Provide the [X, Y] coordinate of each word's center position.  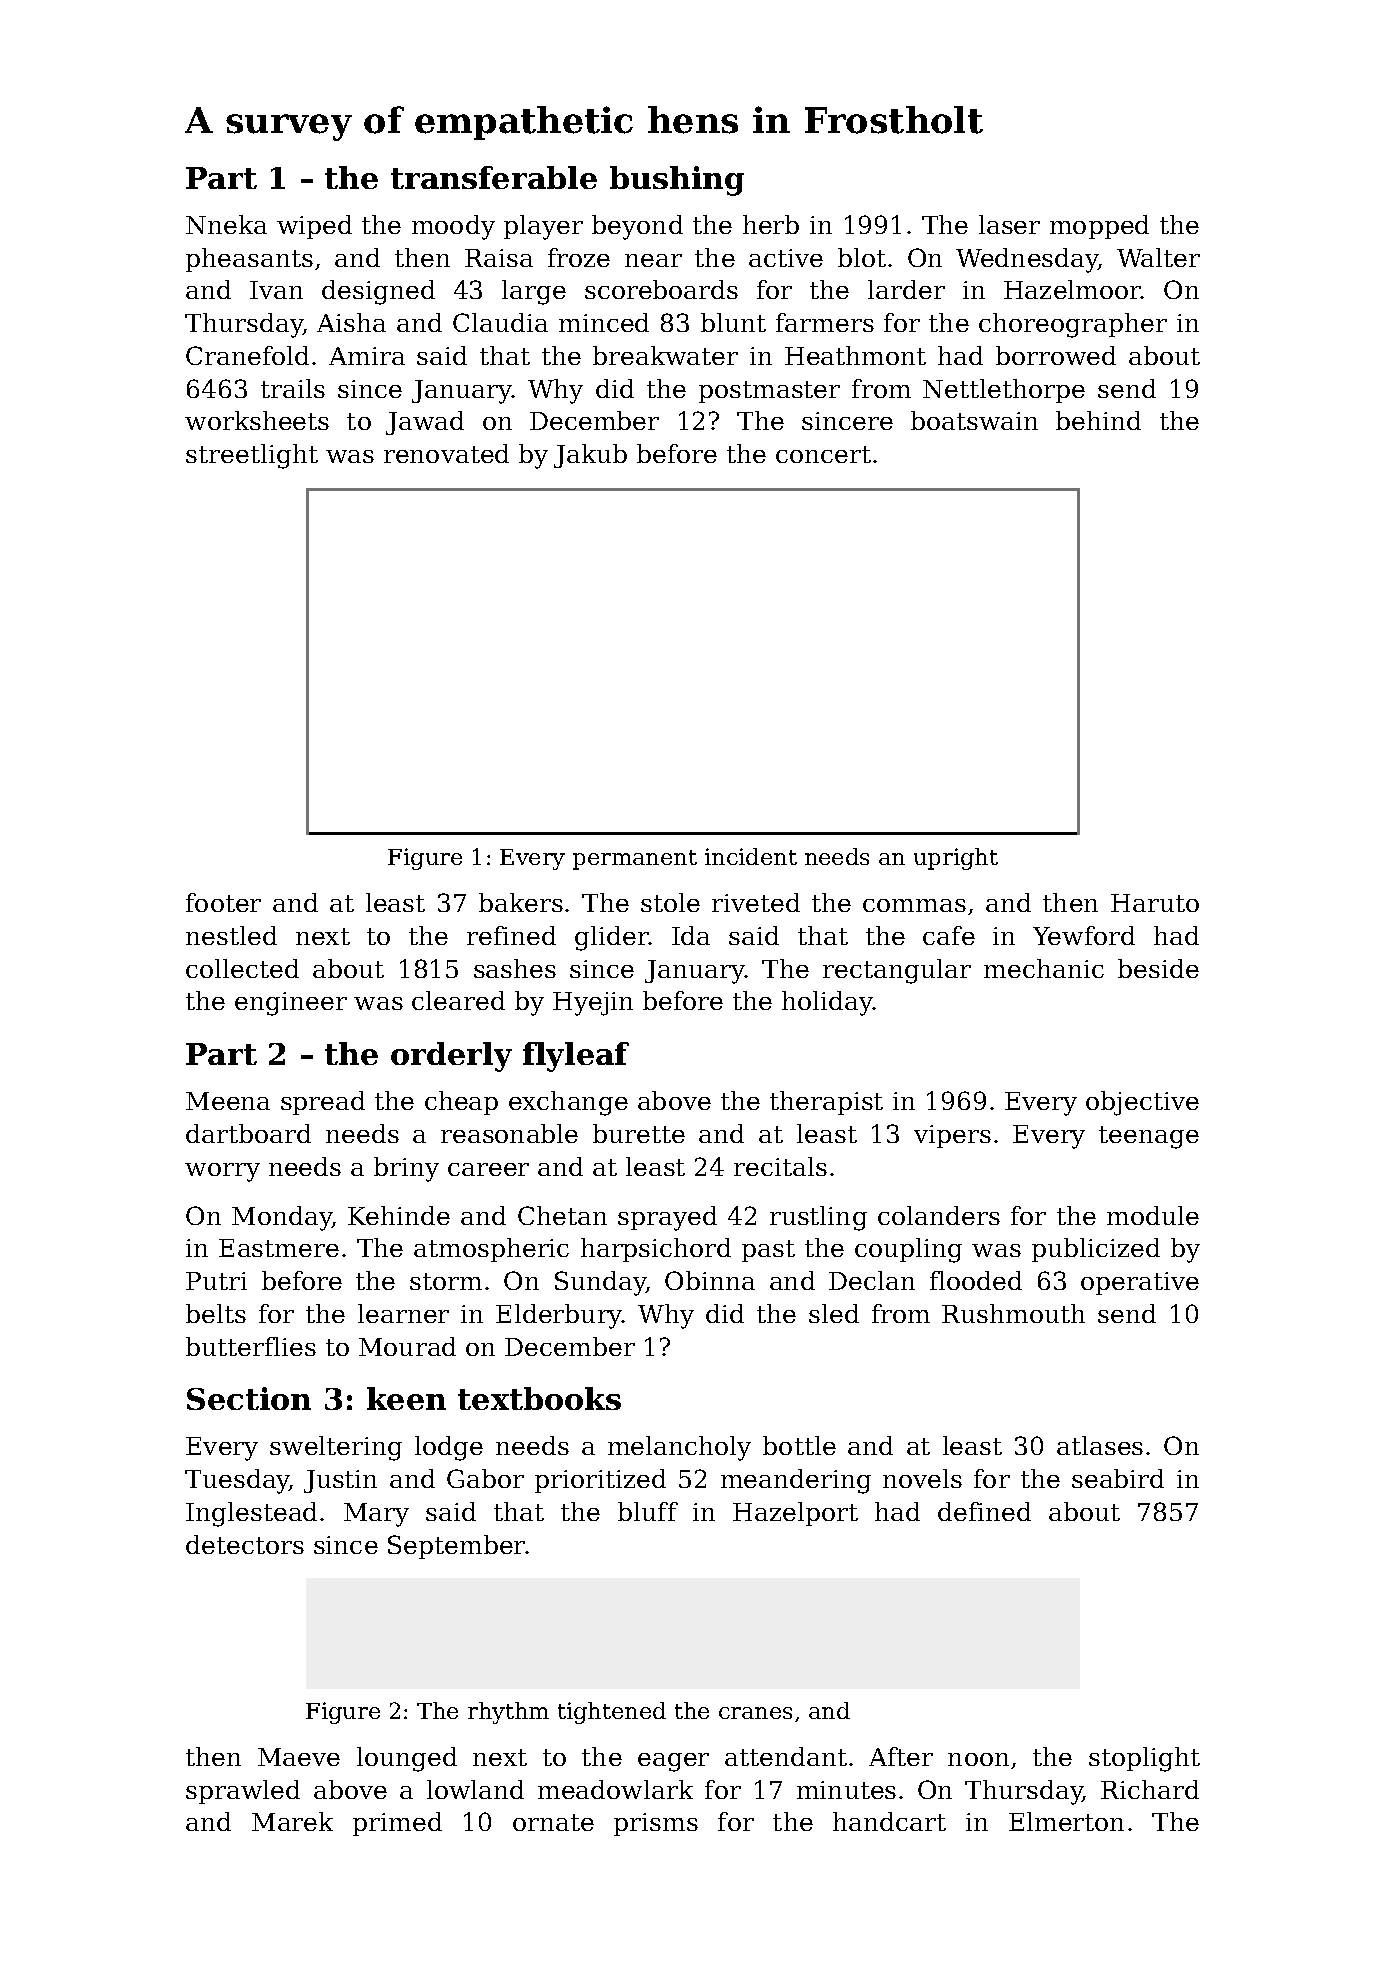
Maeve [299, 1757]
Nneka [226, 224]
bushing [677, 181]
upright [956, 859]
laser [1009, 224]
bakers [521, 902]
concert [823, 454]
